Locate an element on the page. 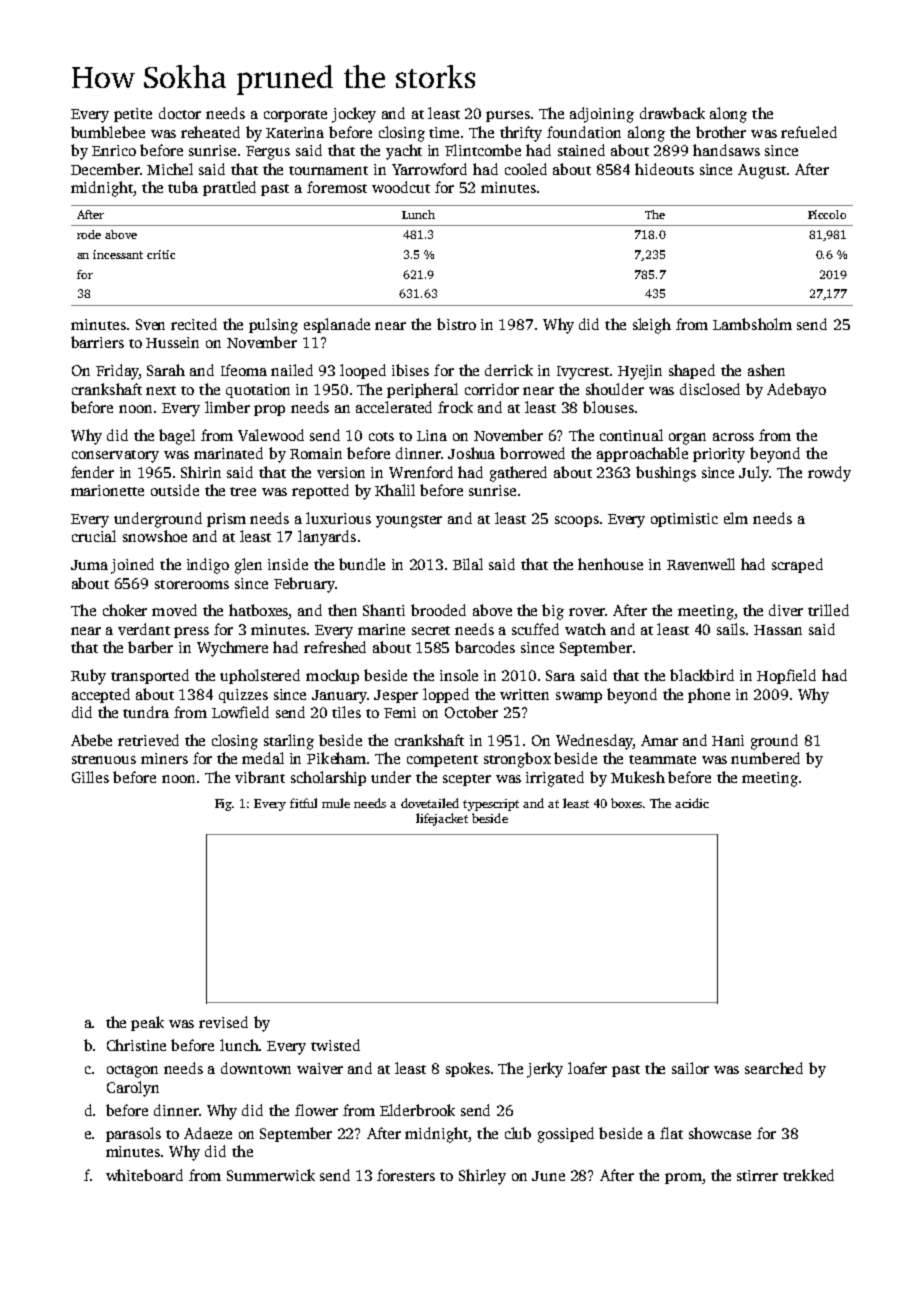 The width and height of the page is (924, 1308). adjoining is located at coordinates (602, 115).
